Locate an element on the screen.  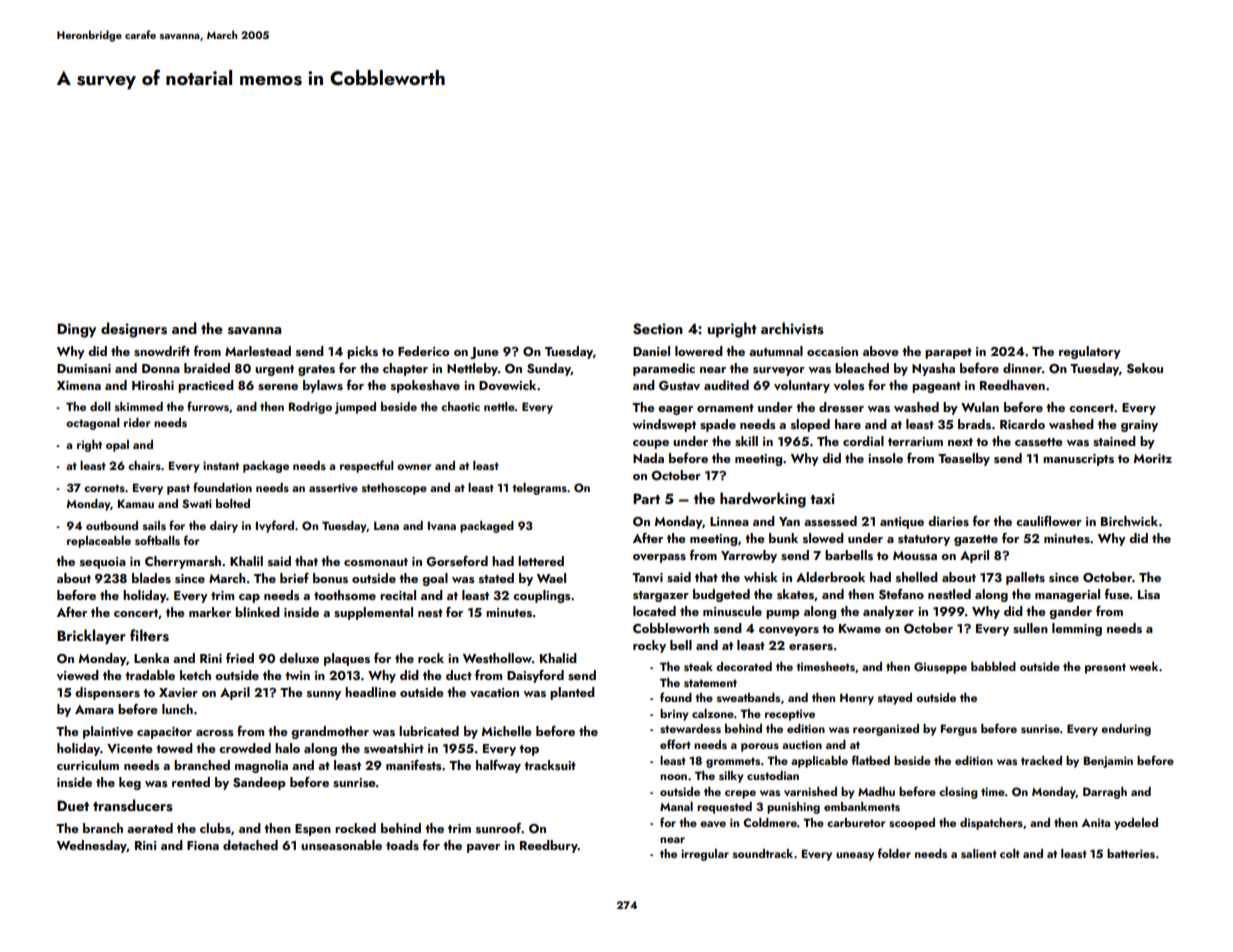
top is located at coordinates (529, 750).
